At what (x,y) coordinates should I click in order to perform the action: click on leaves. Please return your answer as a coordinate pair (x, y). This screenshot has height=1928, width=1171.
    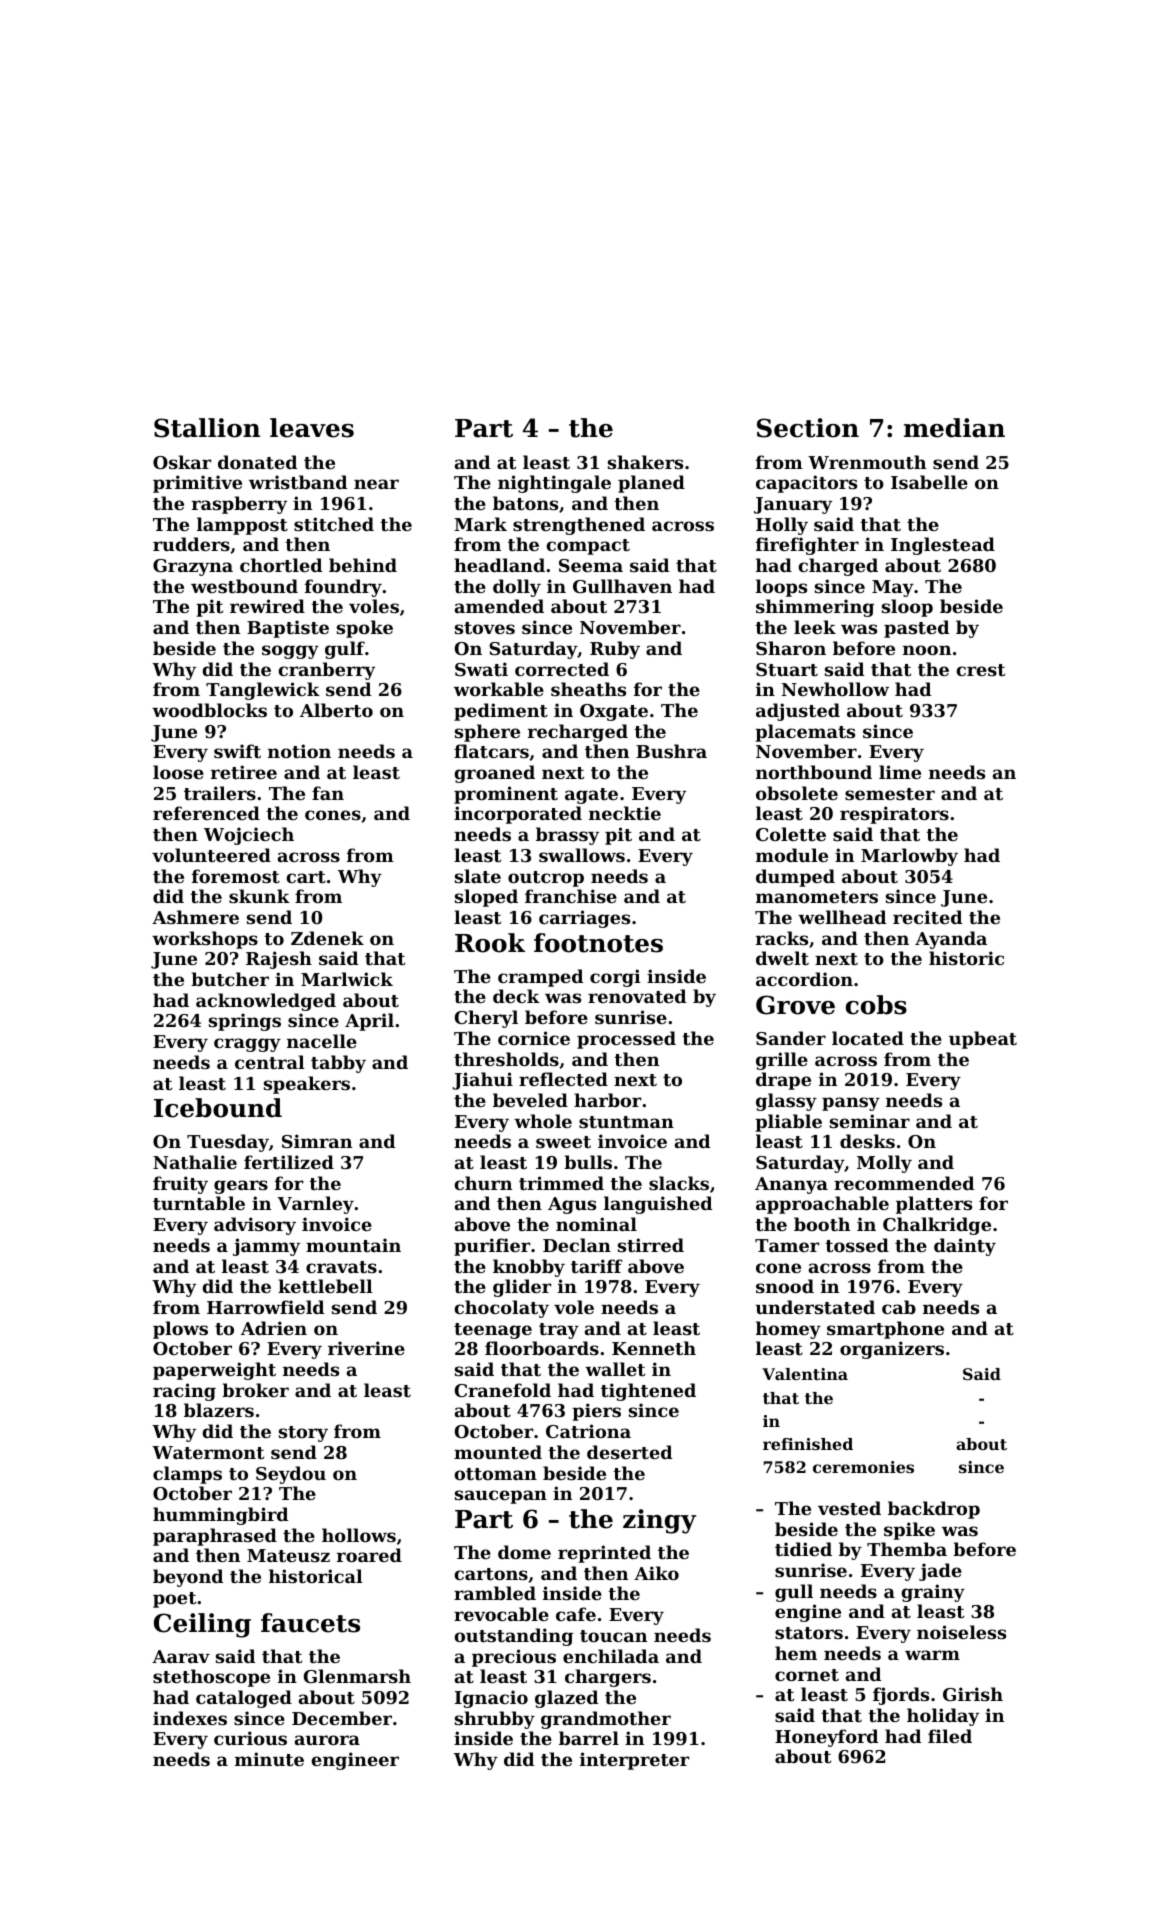
    Looking at the image, I should click on (312, 428).
